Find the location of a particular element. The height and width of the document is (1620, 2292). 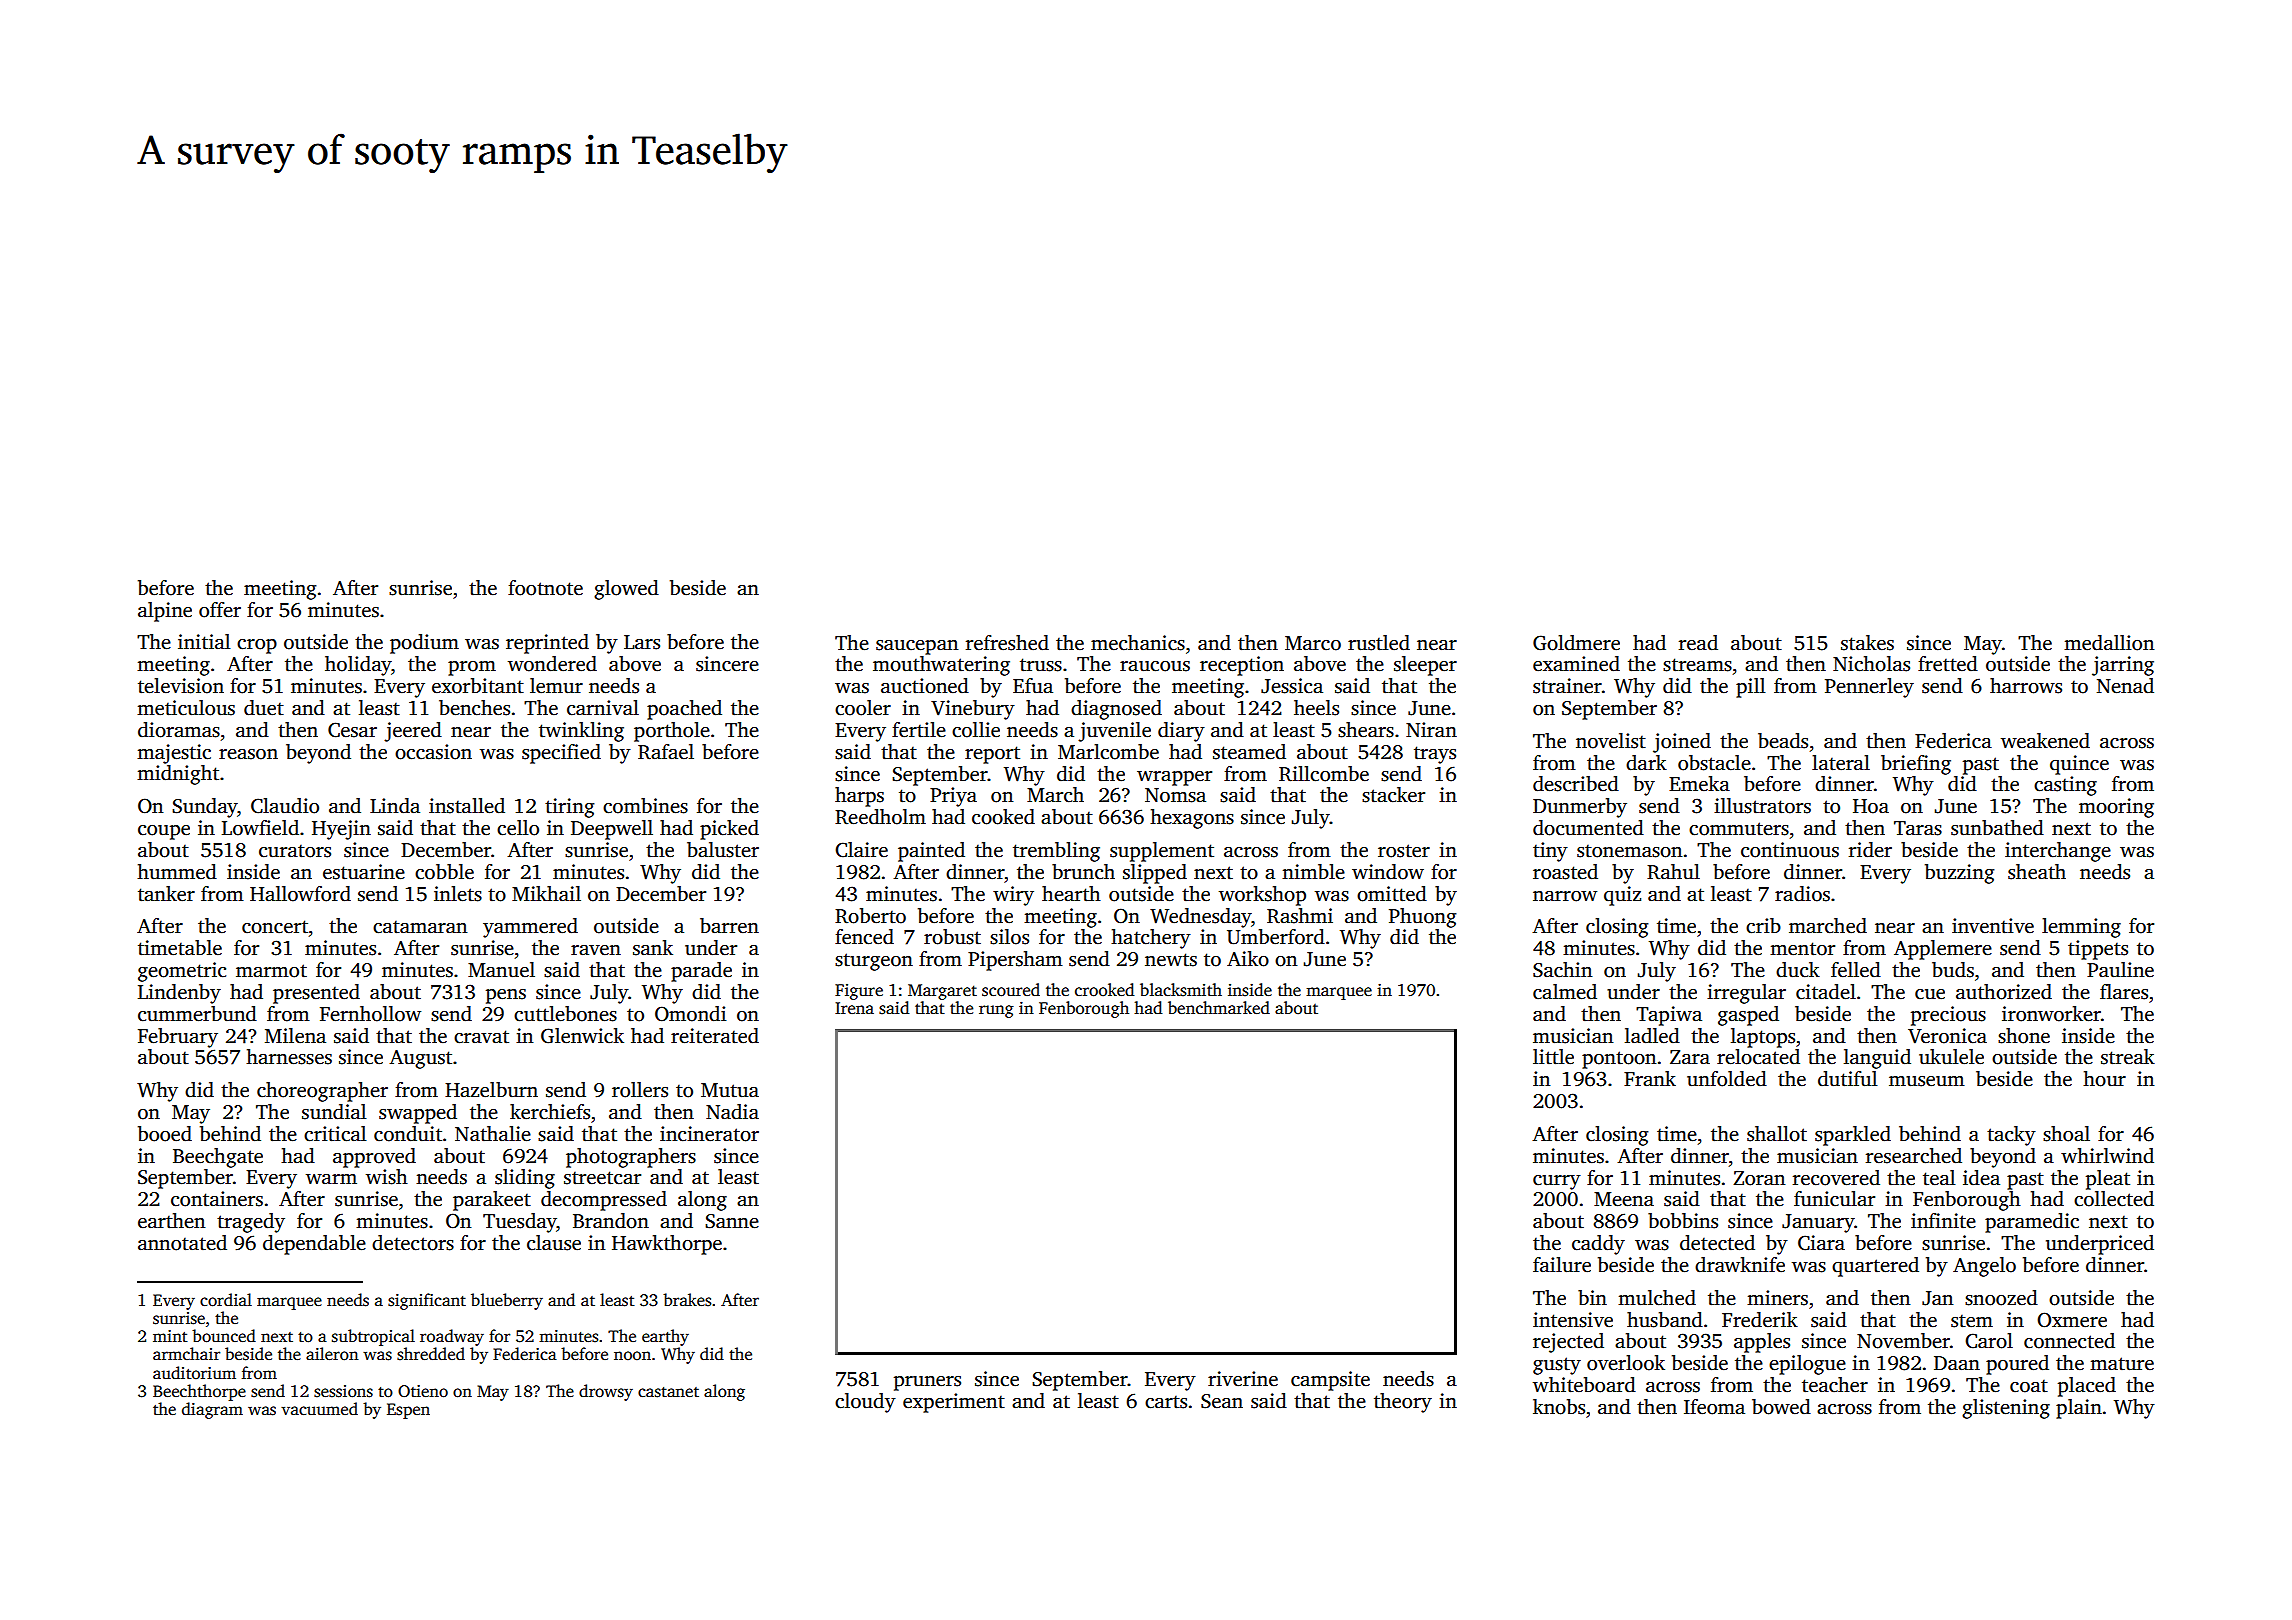

cloudy is located at coordinates (865, 1403).
